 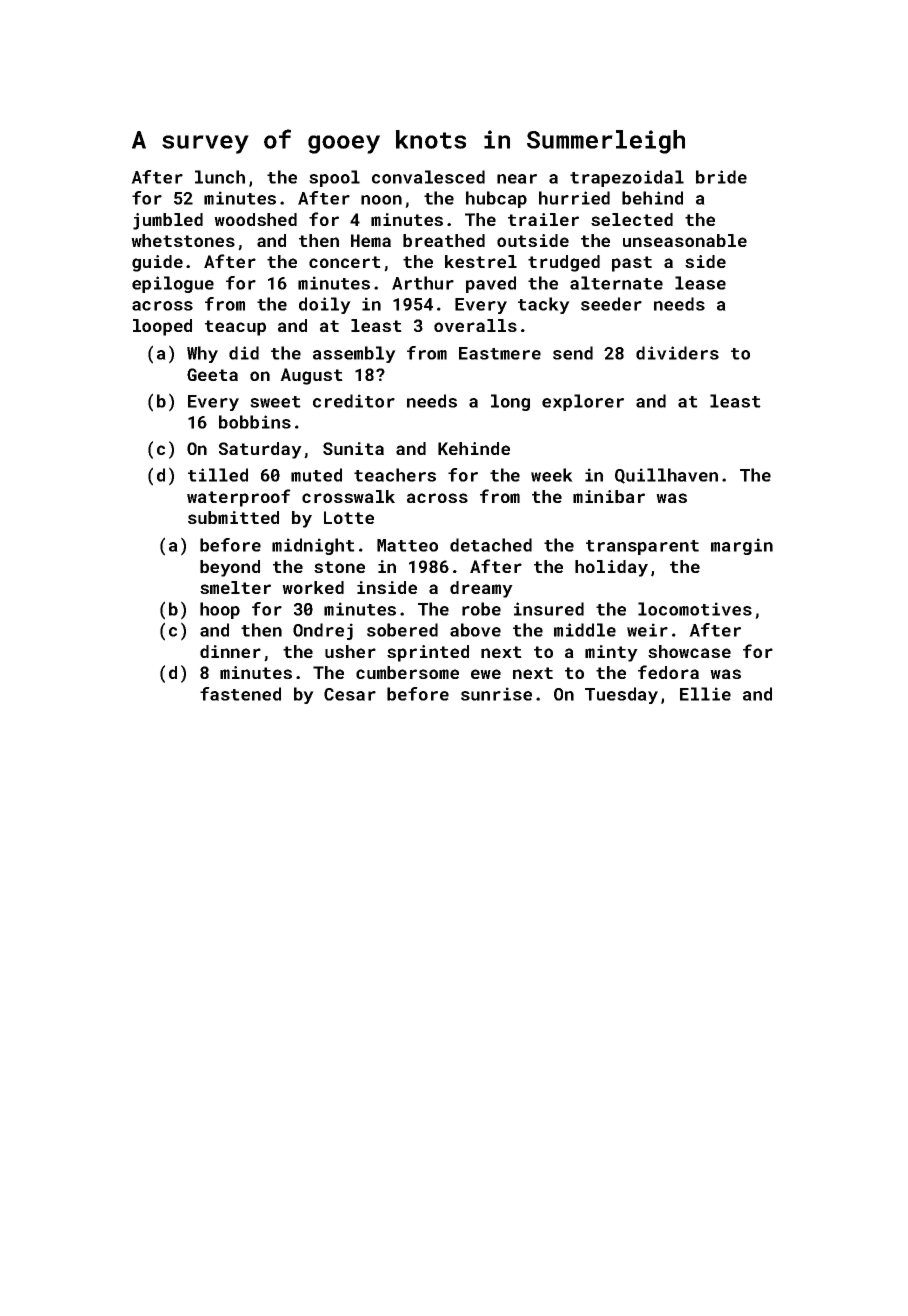 What do you see at coordinates (552, 475) in the screenshot?
I see `week` at bounding box center [552, 475].
